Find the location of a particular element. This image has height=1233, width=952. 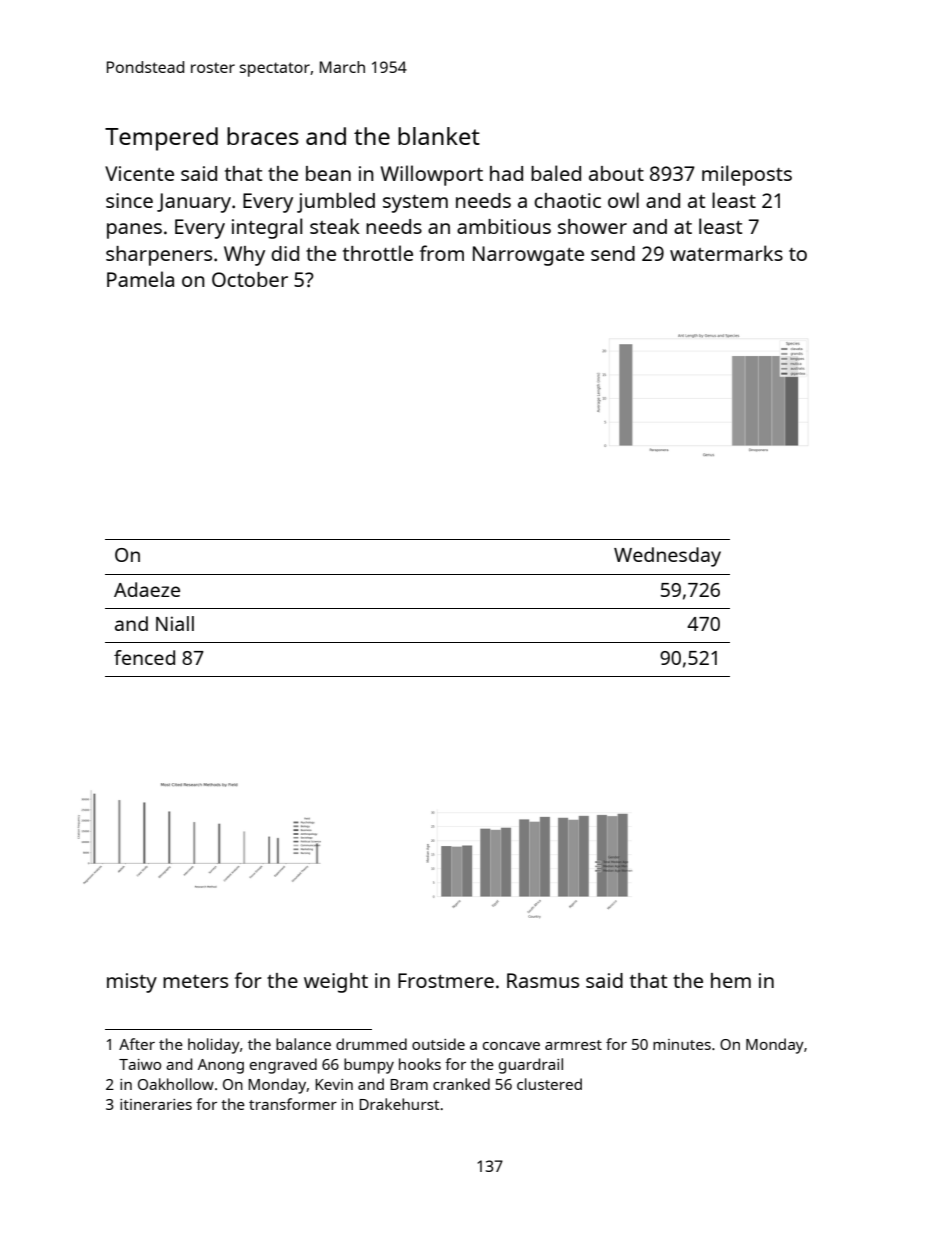

mileposts is located at coordinates (747, 175).
